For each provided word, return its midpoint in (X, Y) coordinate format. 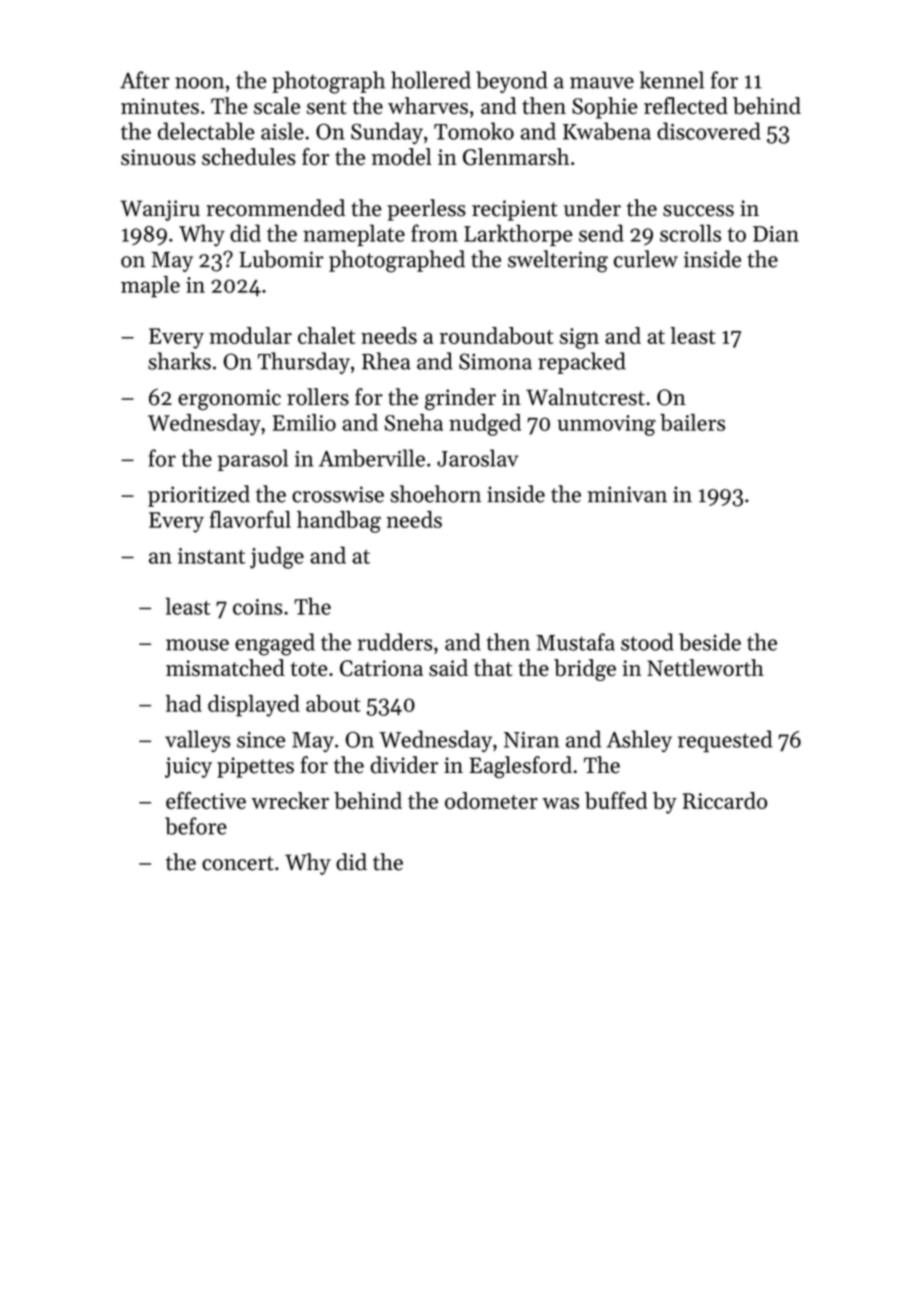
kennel (672, 80)
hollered (431, 80)
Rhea (386, 361)
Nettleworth (705, 668)
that (493, 667)
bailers (692, 422)
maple (150, 287)
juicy (188, 767)
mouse (197, 645)
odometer (491, 800)
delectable (206, 131)
